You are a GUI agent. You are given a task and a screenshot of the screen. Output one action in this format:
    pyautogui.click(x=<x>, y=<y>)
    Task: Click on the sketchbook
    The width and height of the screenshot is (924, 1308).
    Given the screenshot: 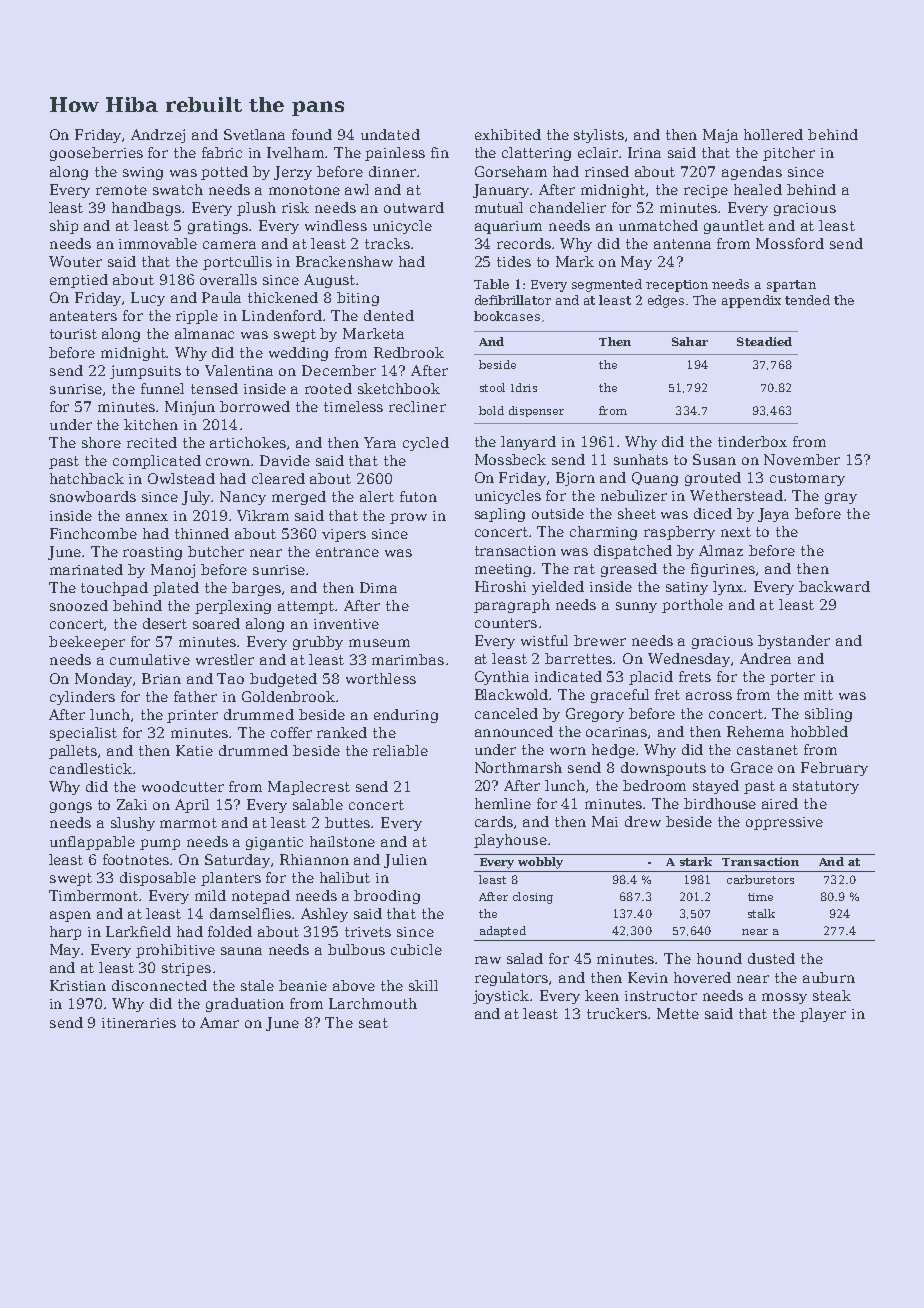 What is the action you would take?
    pyautogui.click(x=399, y=388)
